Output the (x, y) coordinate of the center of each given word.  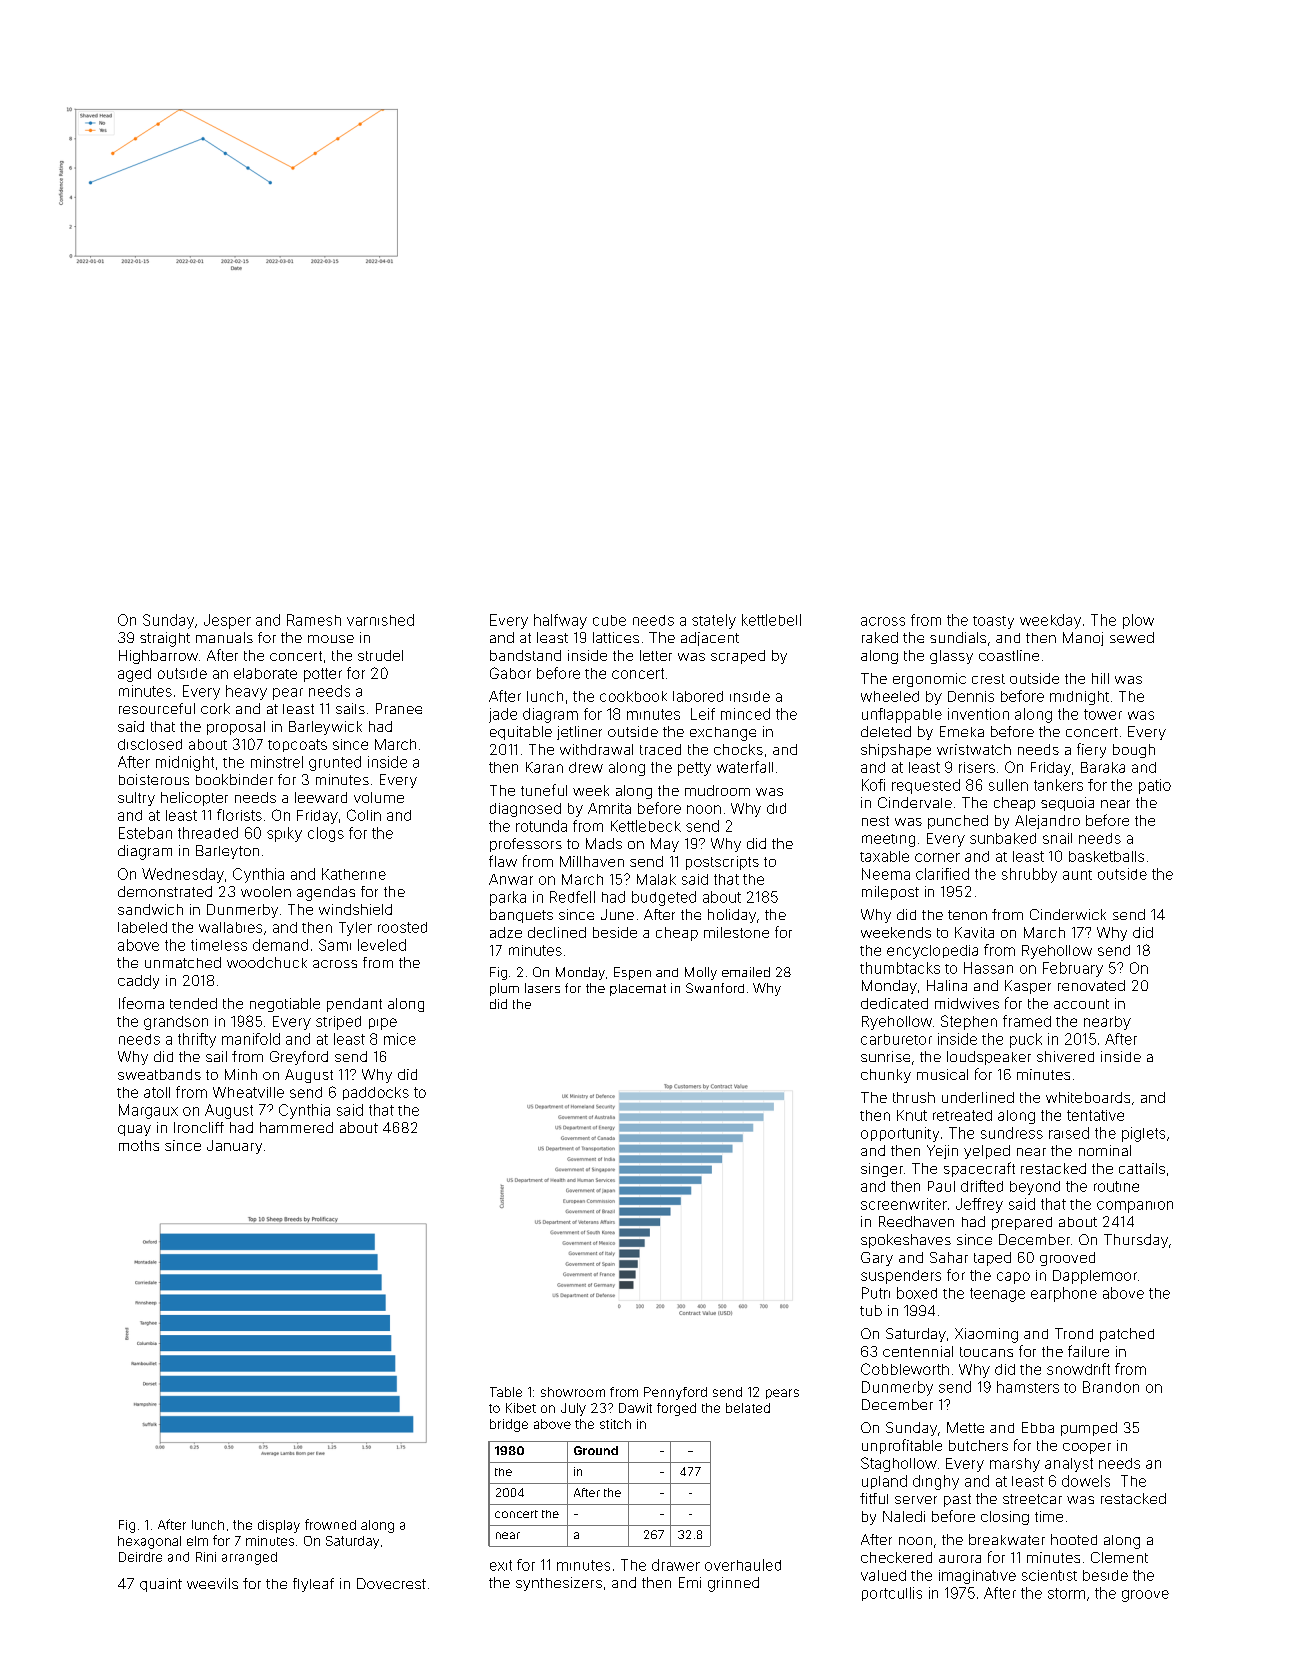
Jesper (227, 621)
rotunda (541, 826)
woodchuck (267, 962)
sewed (1132, 637)
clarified (942, 874)
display (279, 1526)
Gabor (510, 673)
